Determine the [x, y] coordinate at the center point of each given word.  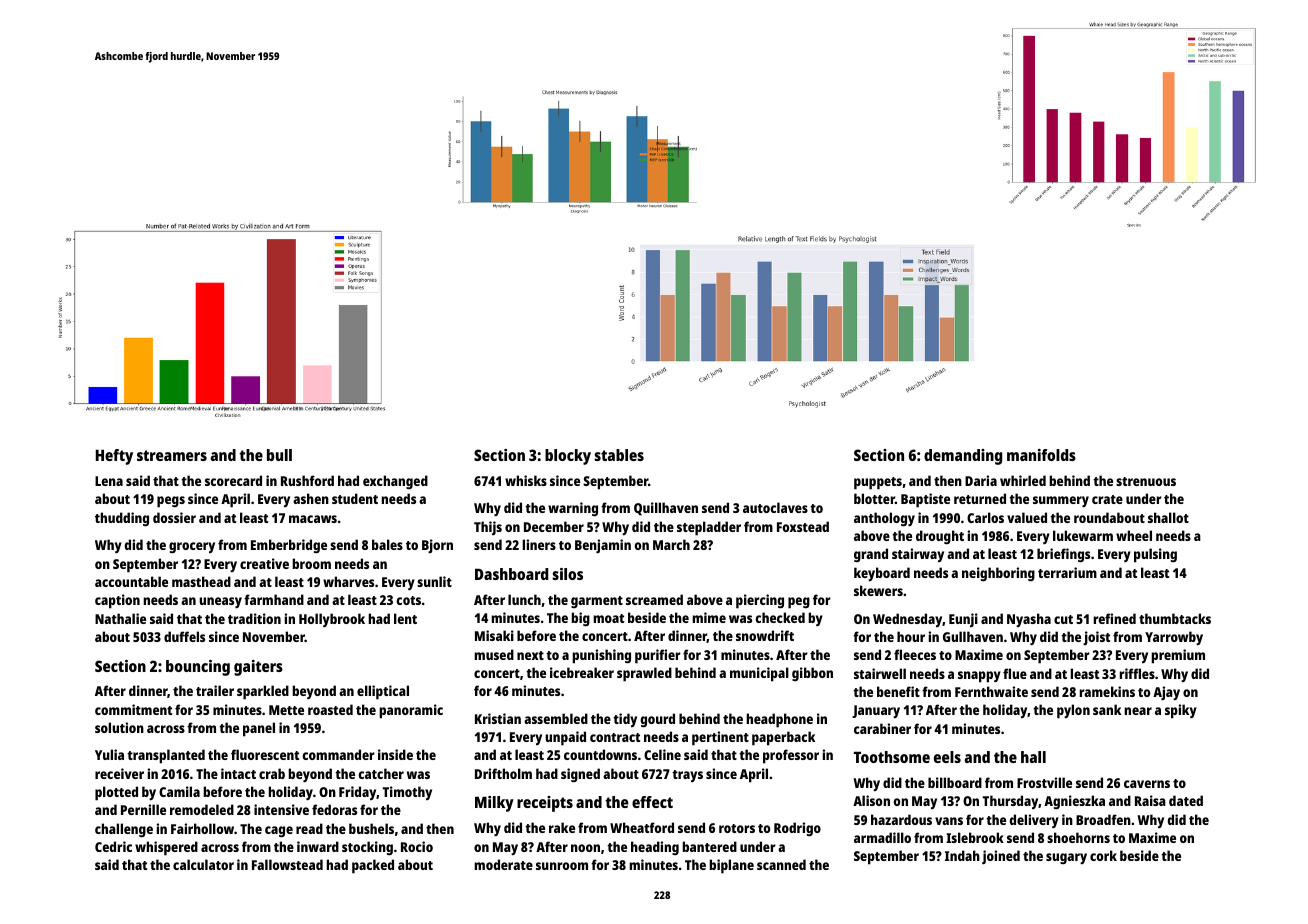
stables [619, 455]
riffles [1137, 673]
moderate [503, 864]
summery [1061, 501]
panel [259, 729]
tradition [254, 618]
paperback [783, 738]
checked [780, 617]
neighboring [998, 574]
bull [279, 455]
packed [373, 866]
